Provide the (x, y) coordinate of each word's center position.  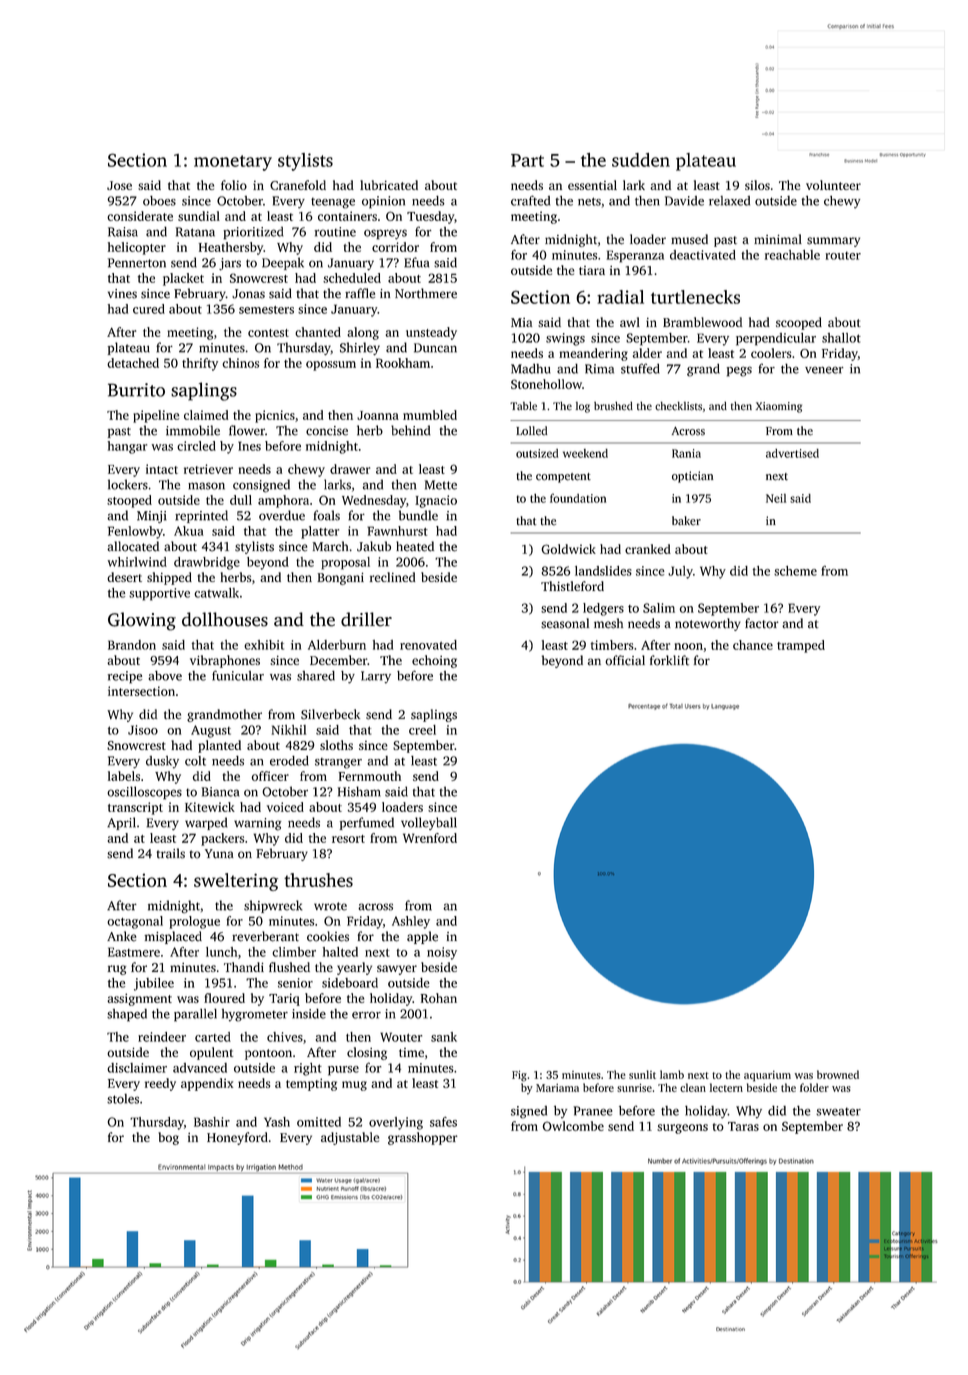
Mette (441, 485)
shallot (841, 338)
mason (206, 486)
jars (230, 264)
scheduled (352, 278)
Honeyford (237, 1138)
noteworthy (708, 624)
